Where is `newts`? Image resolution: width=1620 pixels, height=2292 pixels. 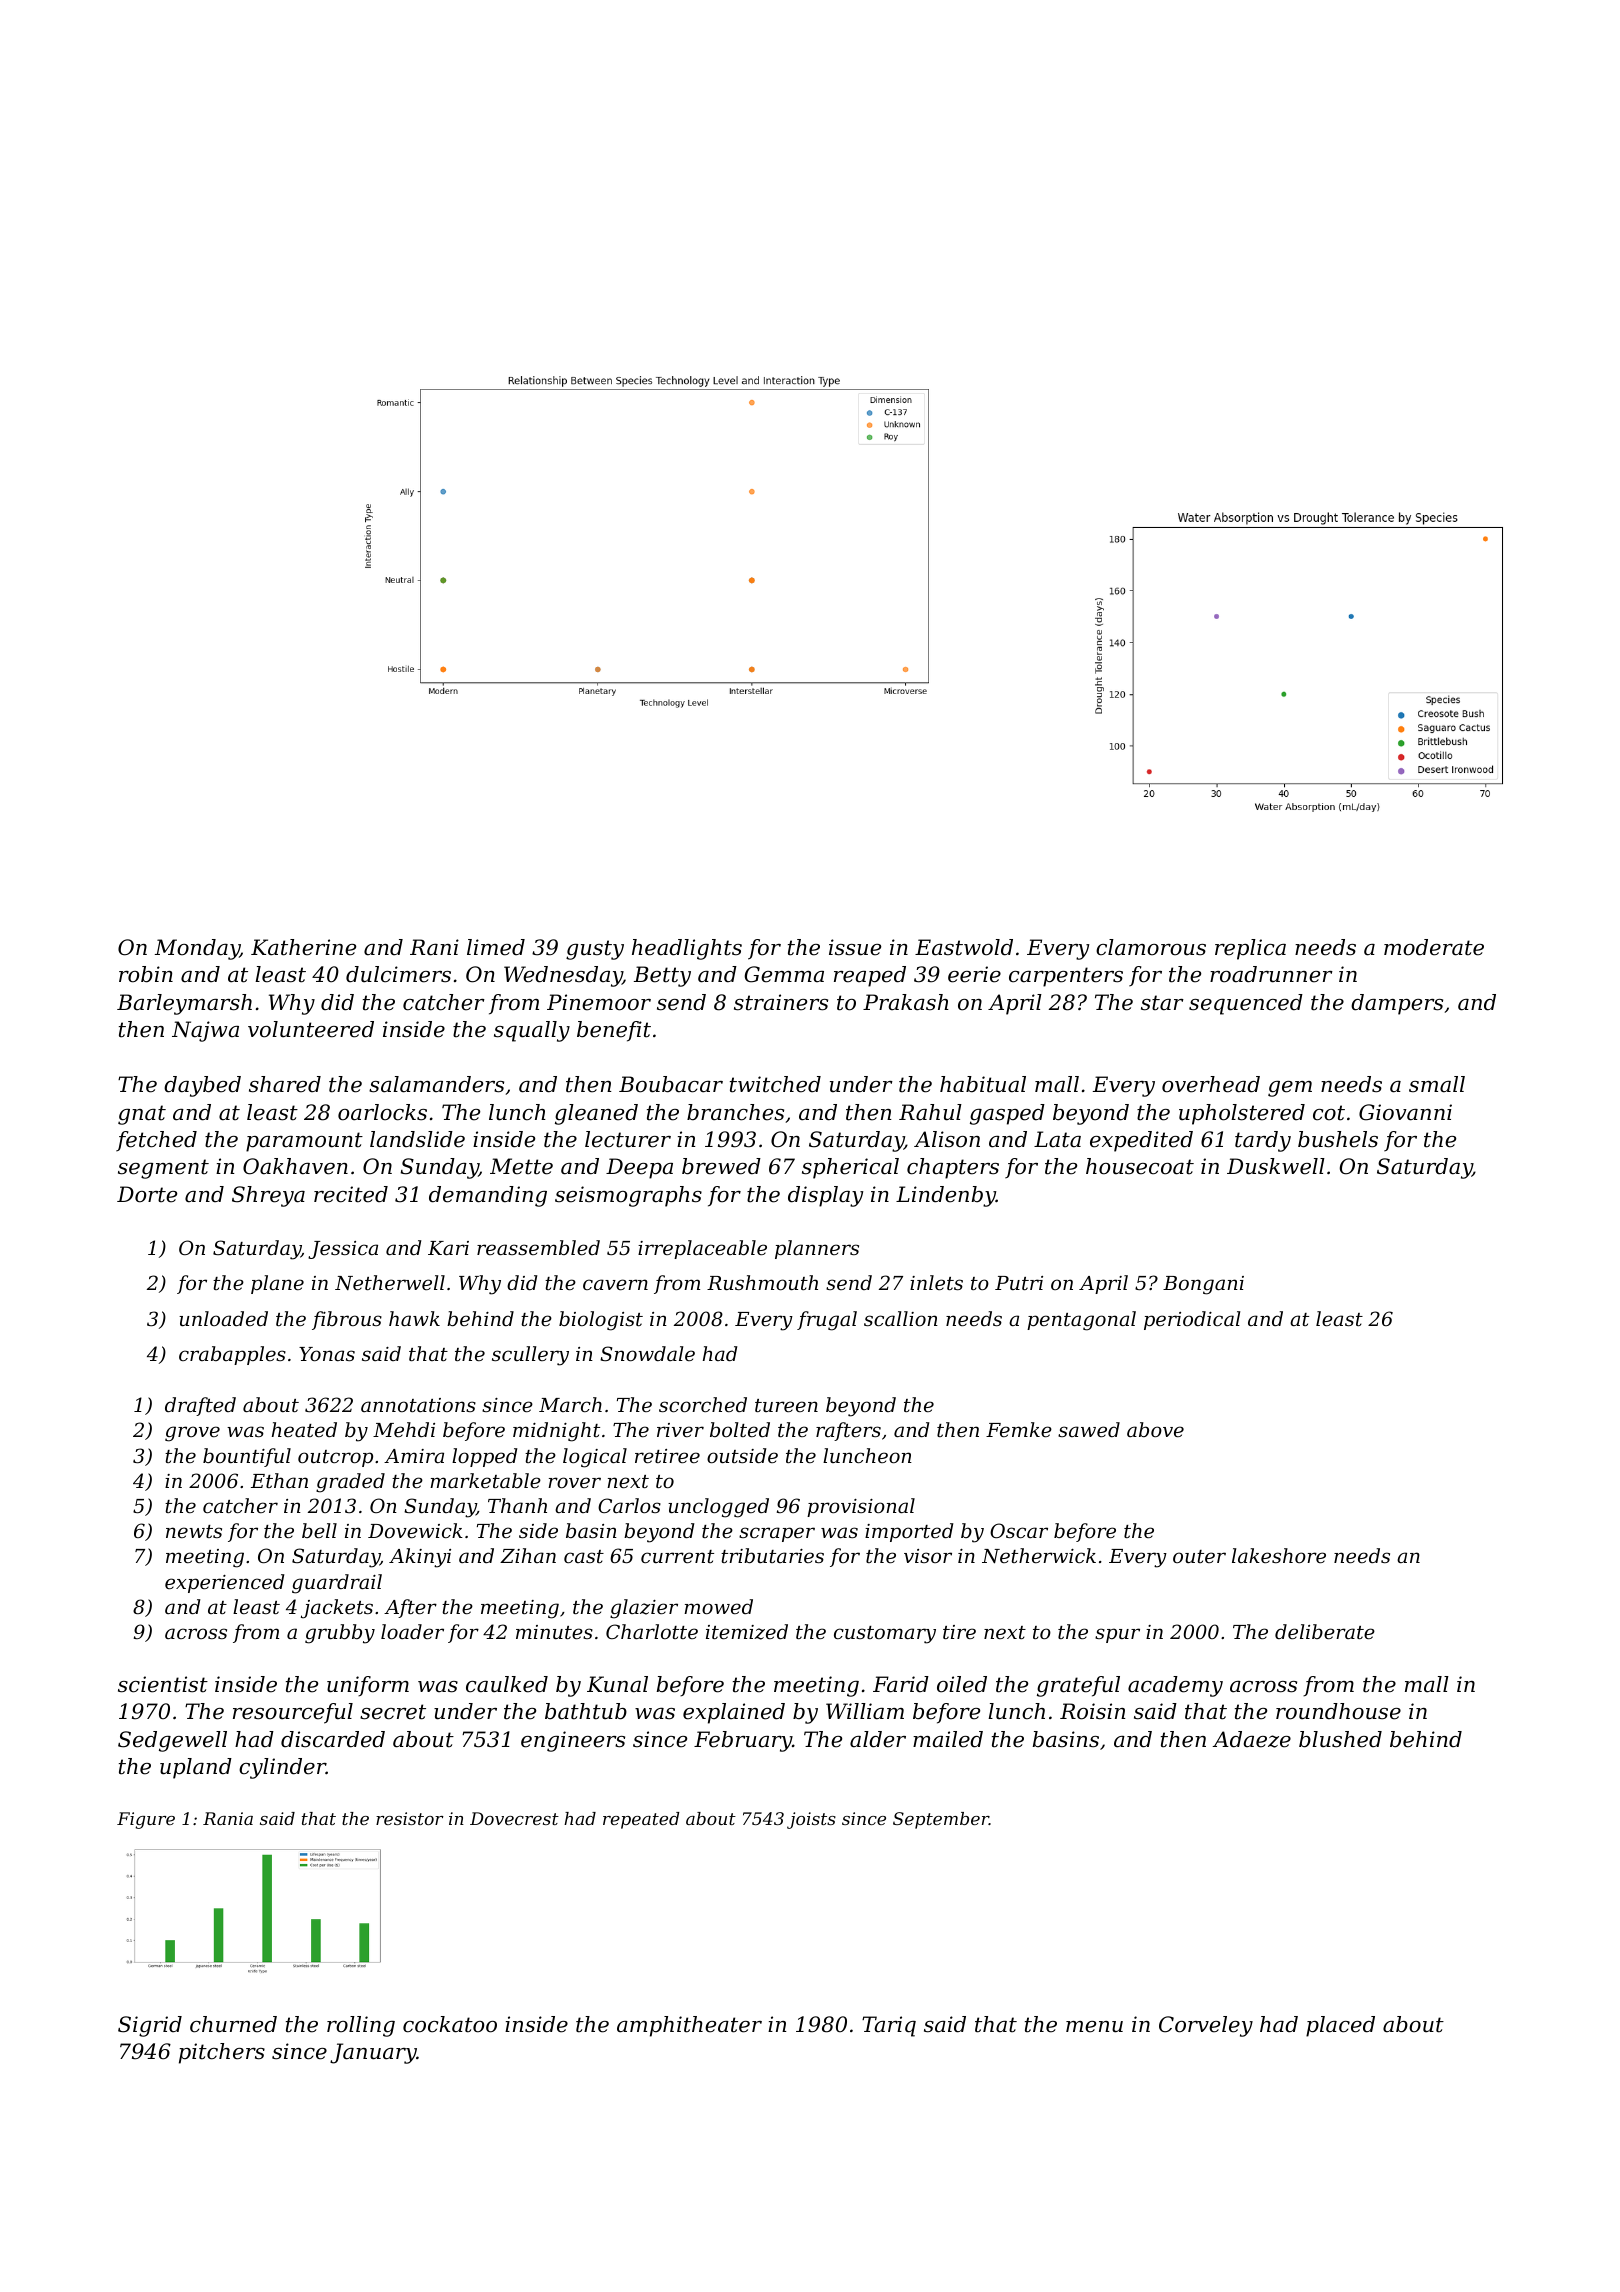 newts is located at coordinates (194, 1531).
